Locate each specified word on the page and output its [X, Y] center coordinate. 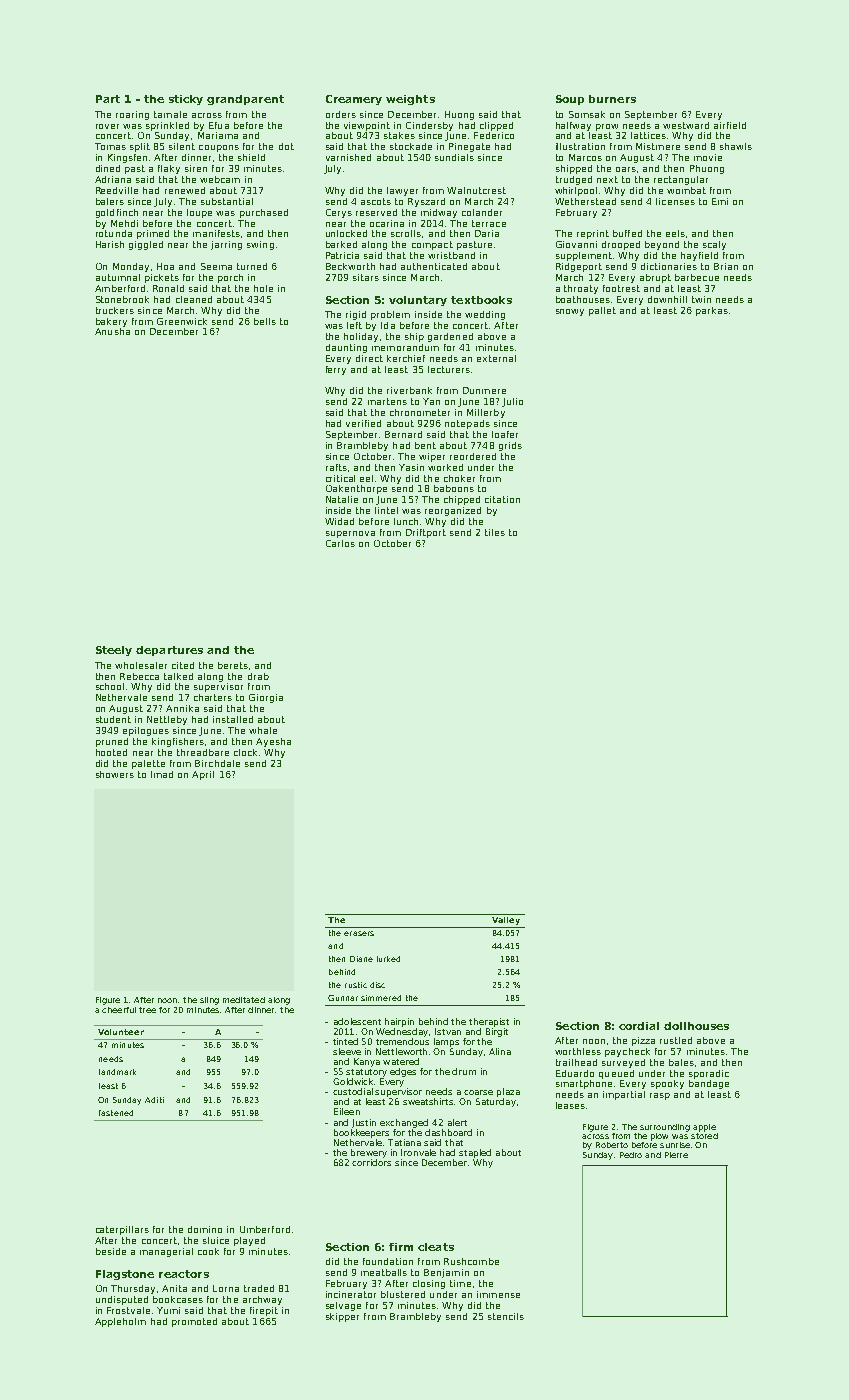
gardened [450, 337]
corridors [371, 1162]
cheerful [119, 1010]
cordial [639, 1026]
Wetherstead [585, 201]
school [110, 686]
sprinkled [167, 126]
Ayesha [273, 742]
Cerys [339, 213]
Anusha [112, 331]
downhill [667, 299]
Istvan [448, 1031]
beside [111, 1251]
